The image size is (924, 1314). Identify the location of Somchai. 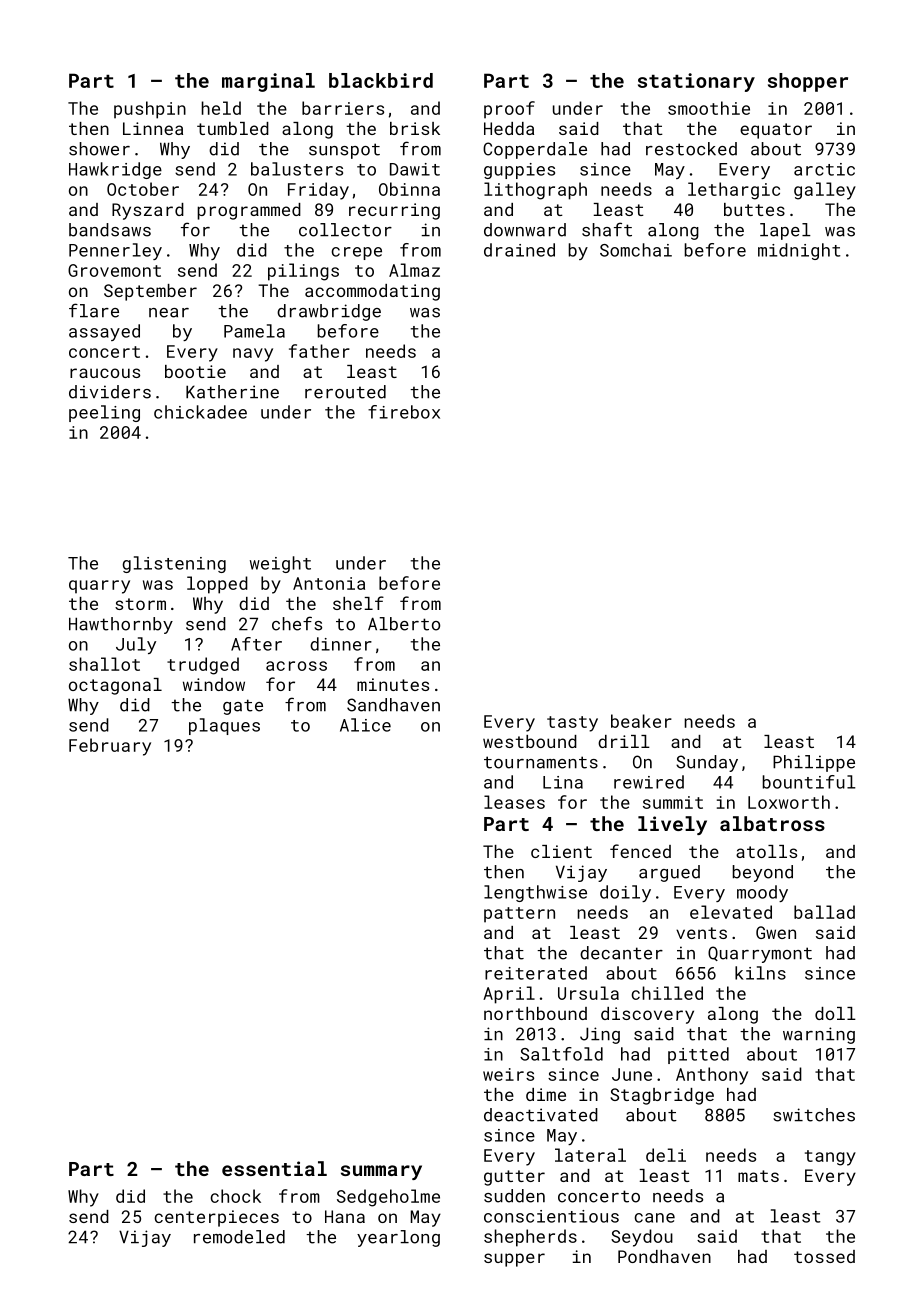
(636, 250).
